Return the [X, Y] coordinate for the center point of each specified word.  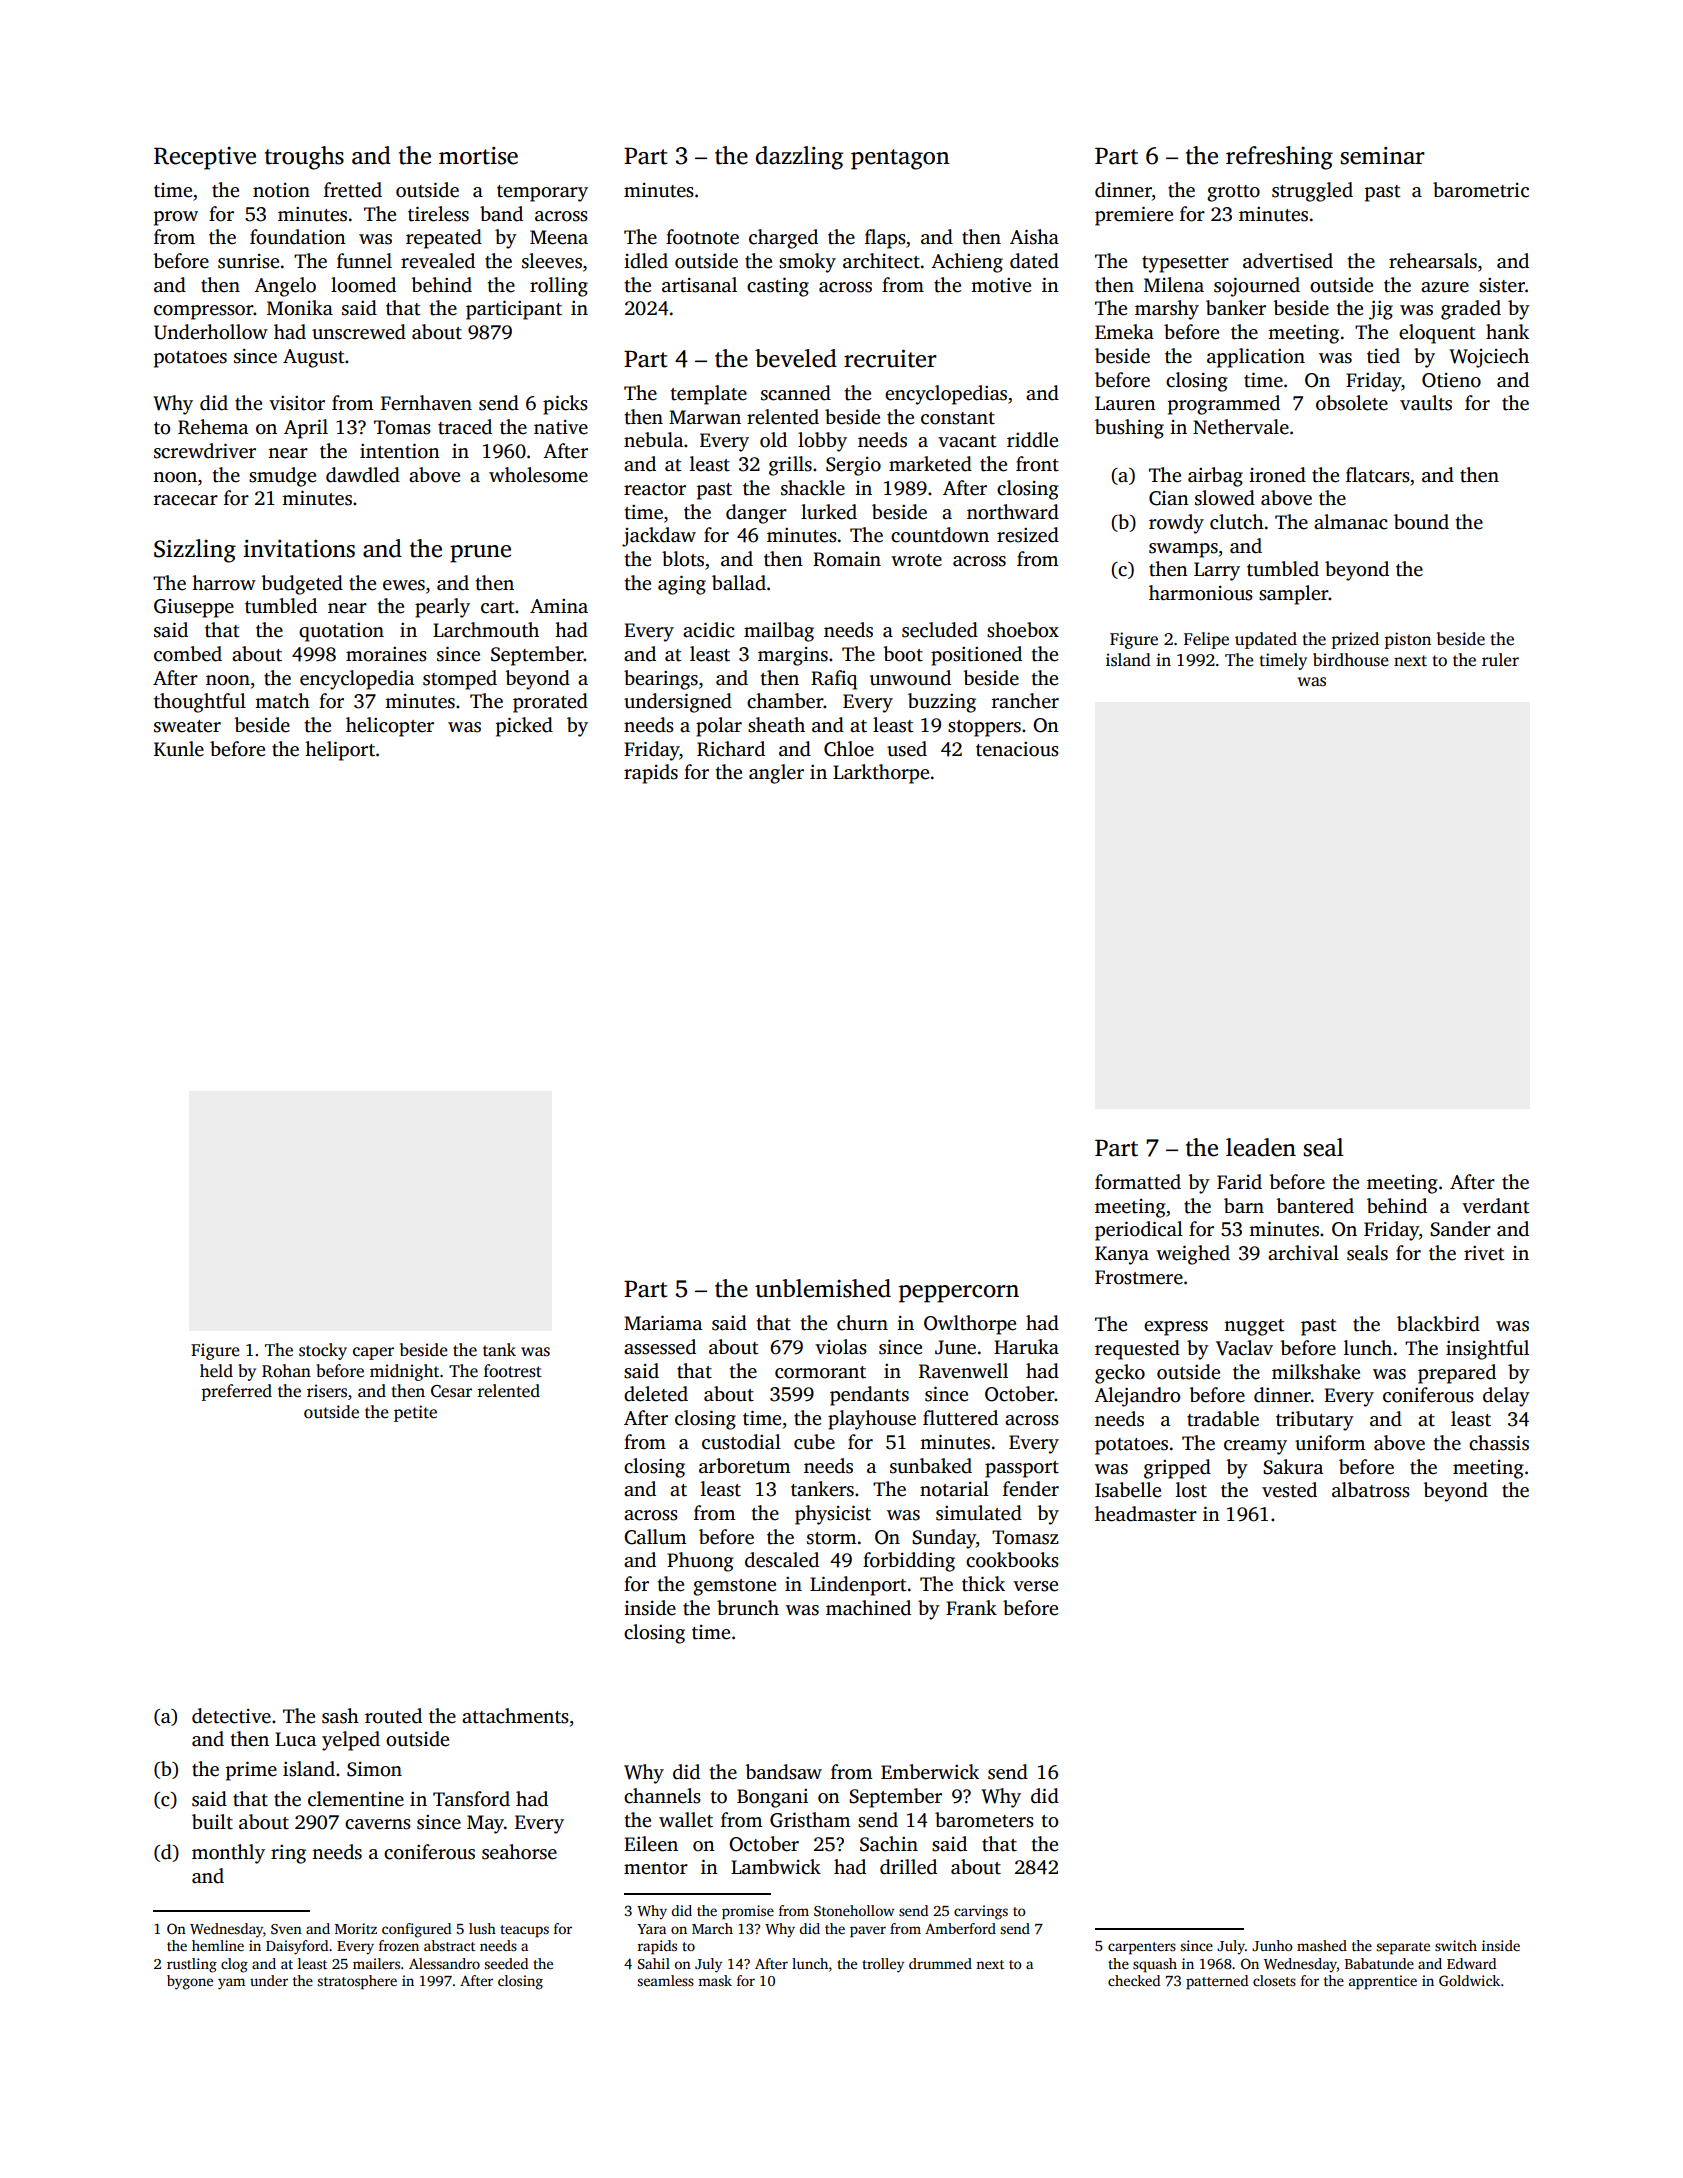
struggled [1312, 192]
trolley [883, 1965]
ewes [404, 585]
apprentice [1383, 1982]
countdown [940, 535]
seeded [506, 1963]
